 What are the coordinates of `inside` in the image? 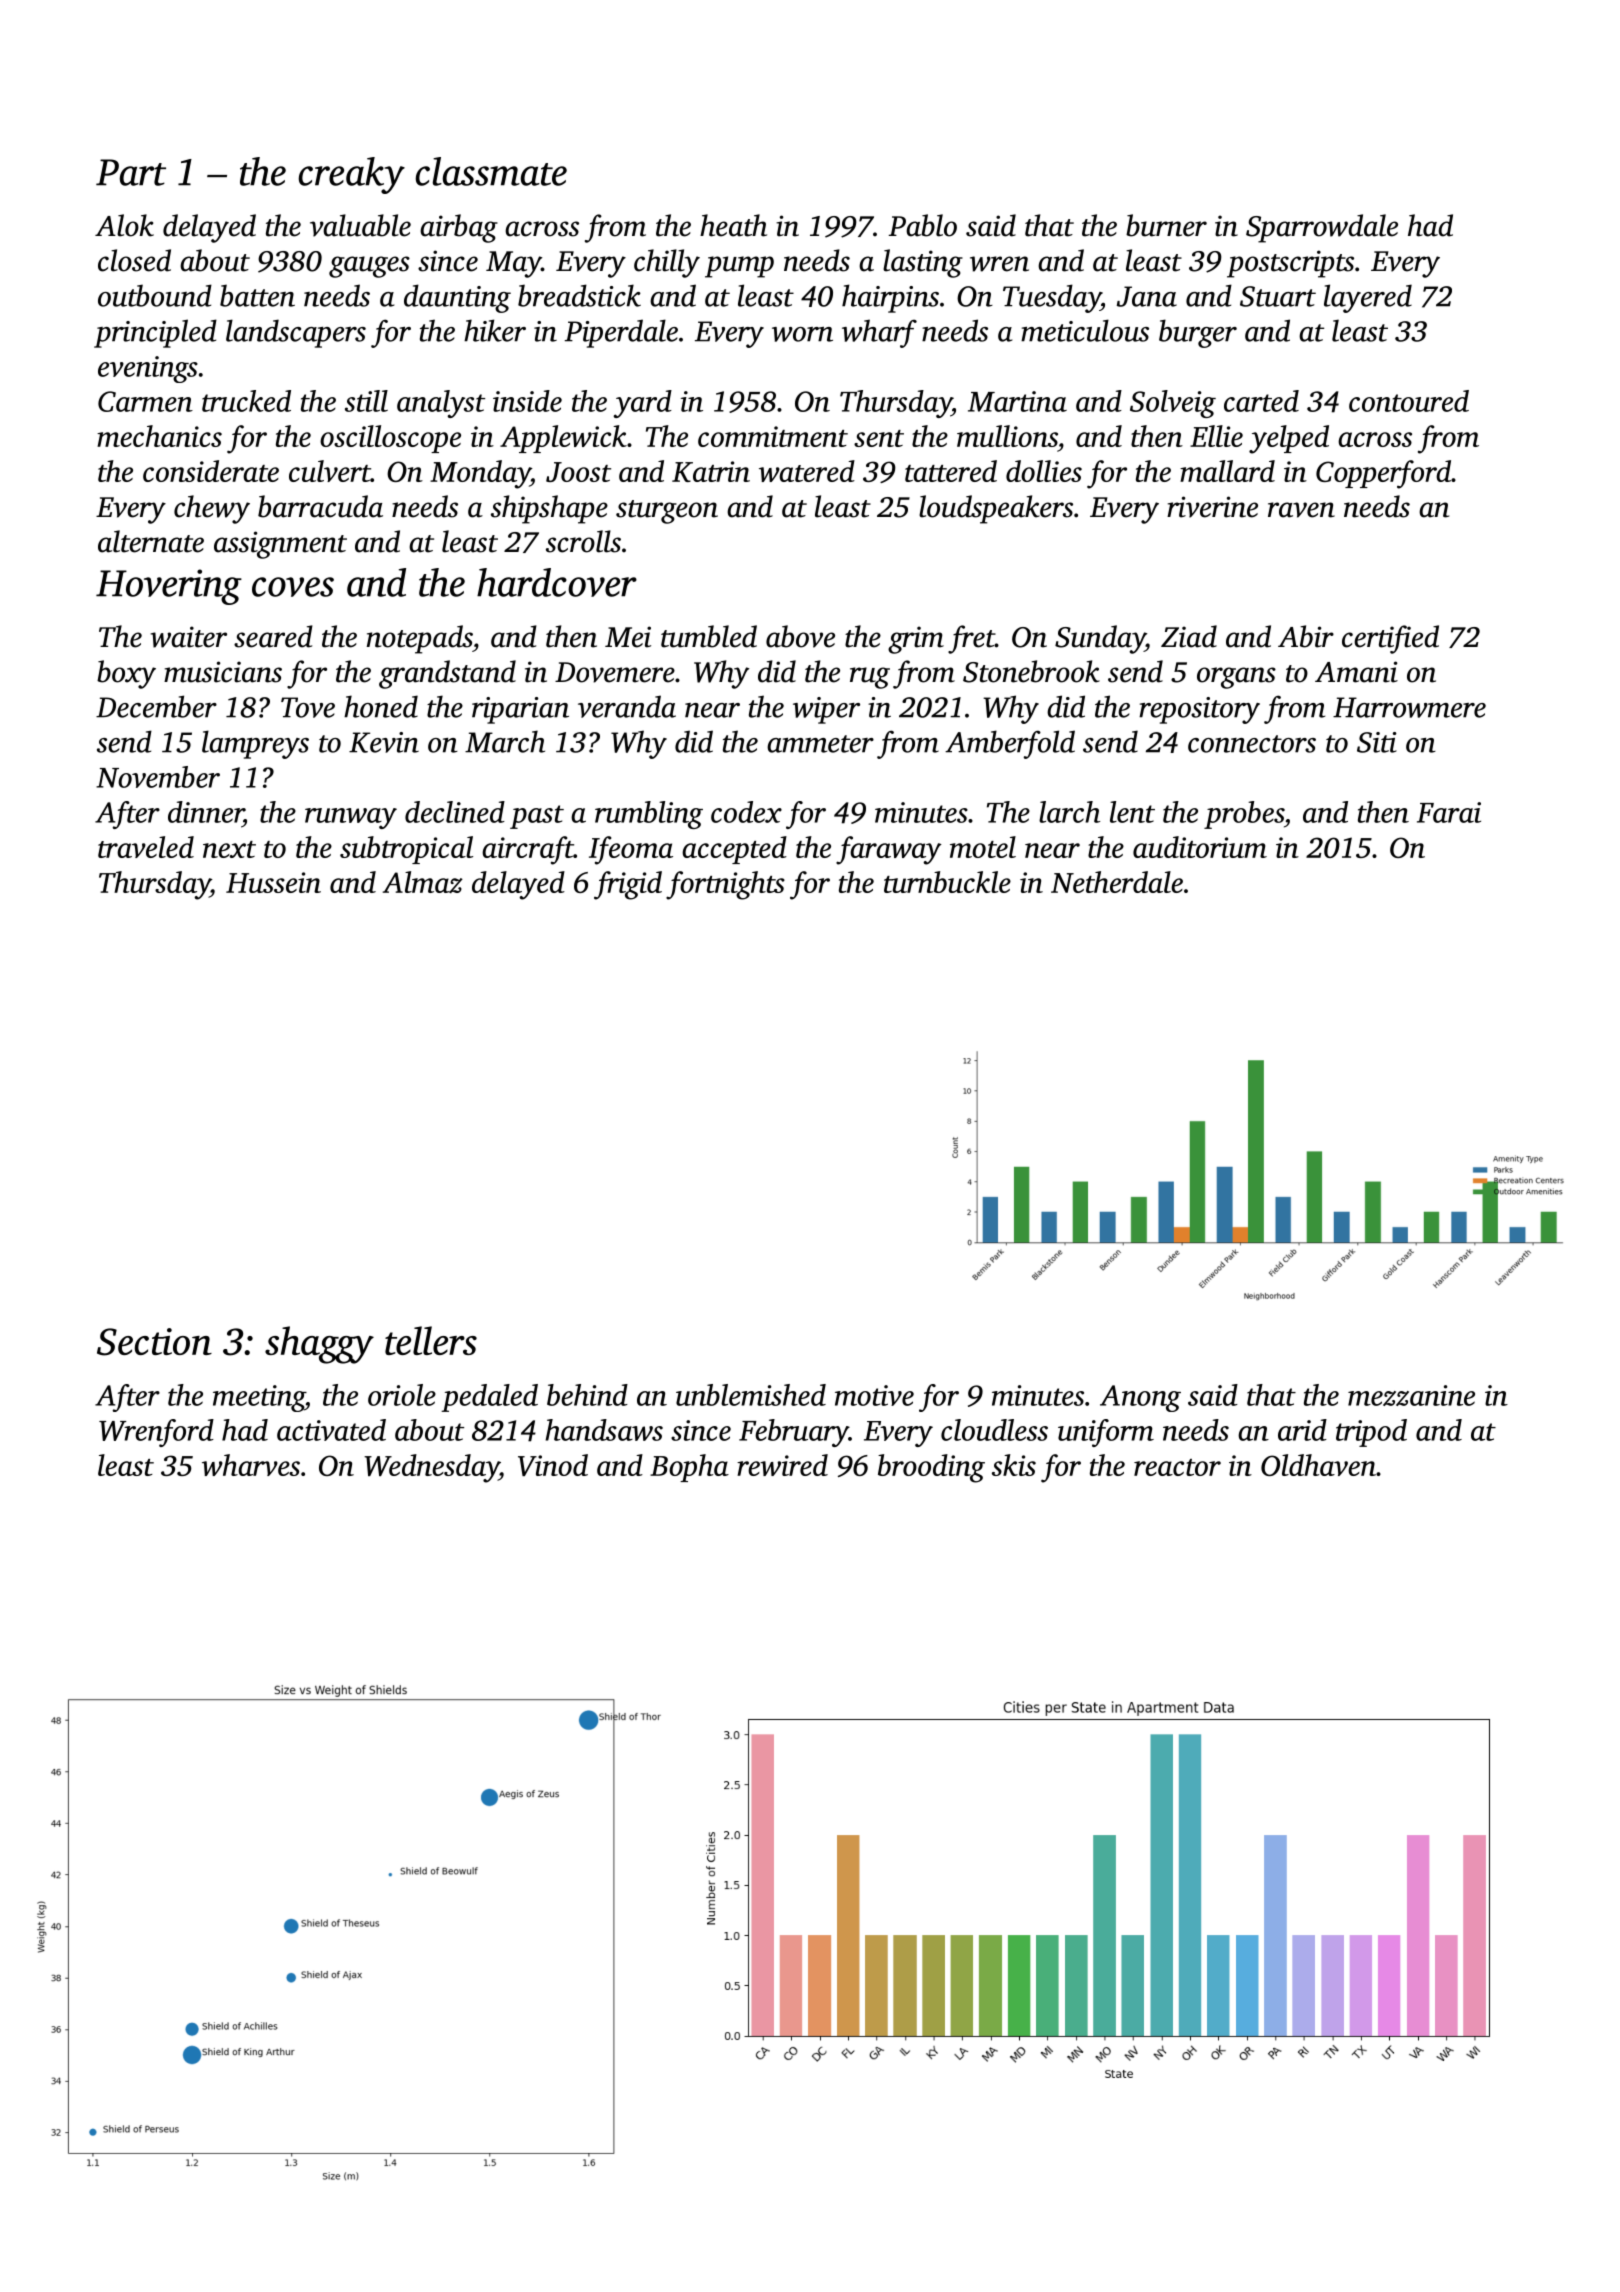 It's located at (527, 401).
